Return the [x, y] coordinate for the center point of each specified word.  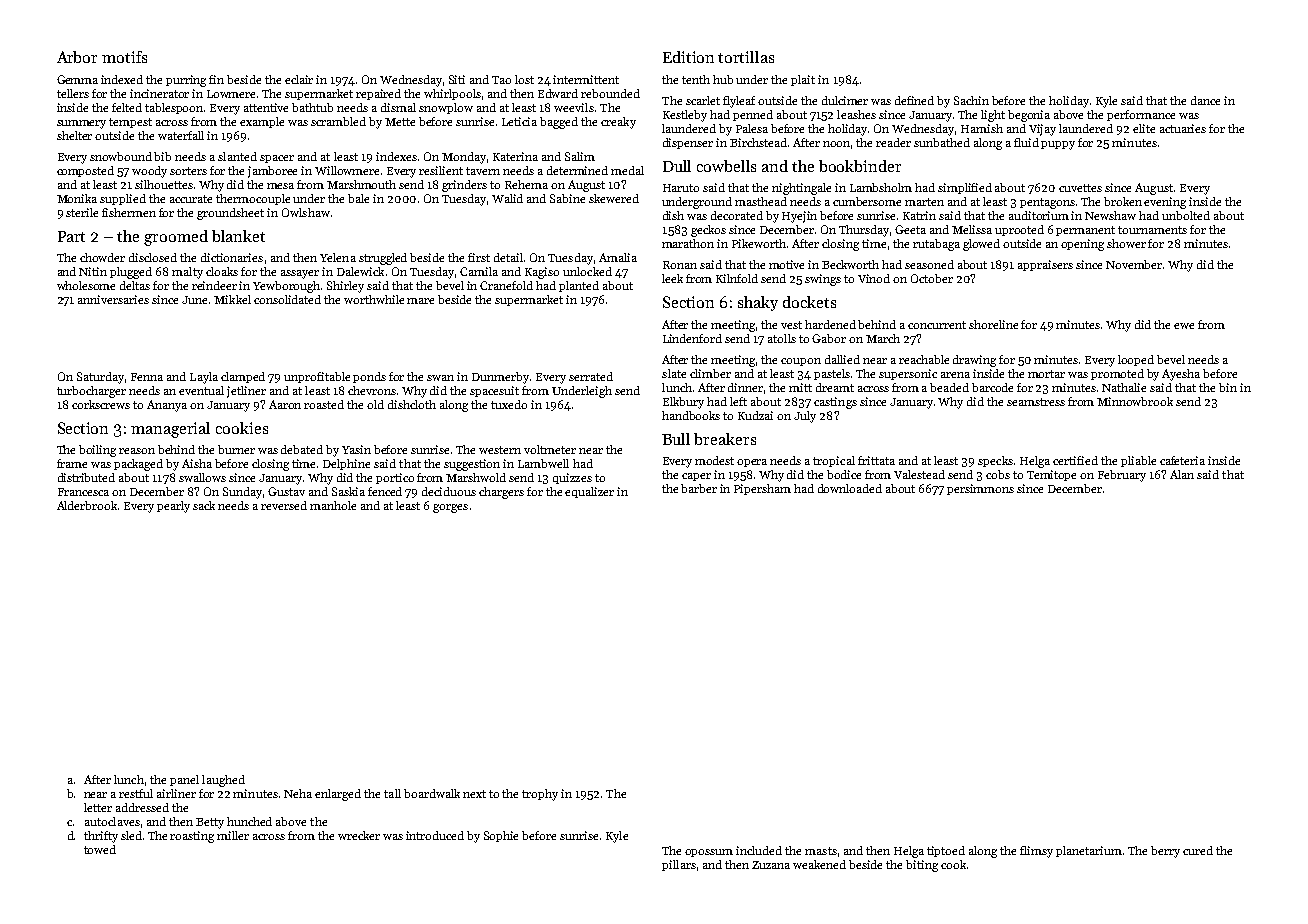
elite [1144, 128]
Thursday [864, 231]
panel [184, 780]
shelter [74, 135]
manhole [333, 505]
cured [1198, 850]
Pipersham [762, 489]
